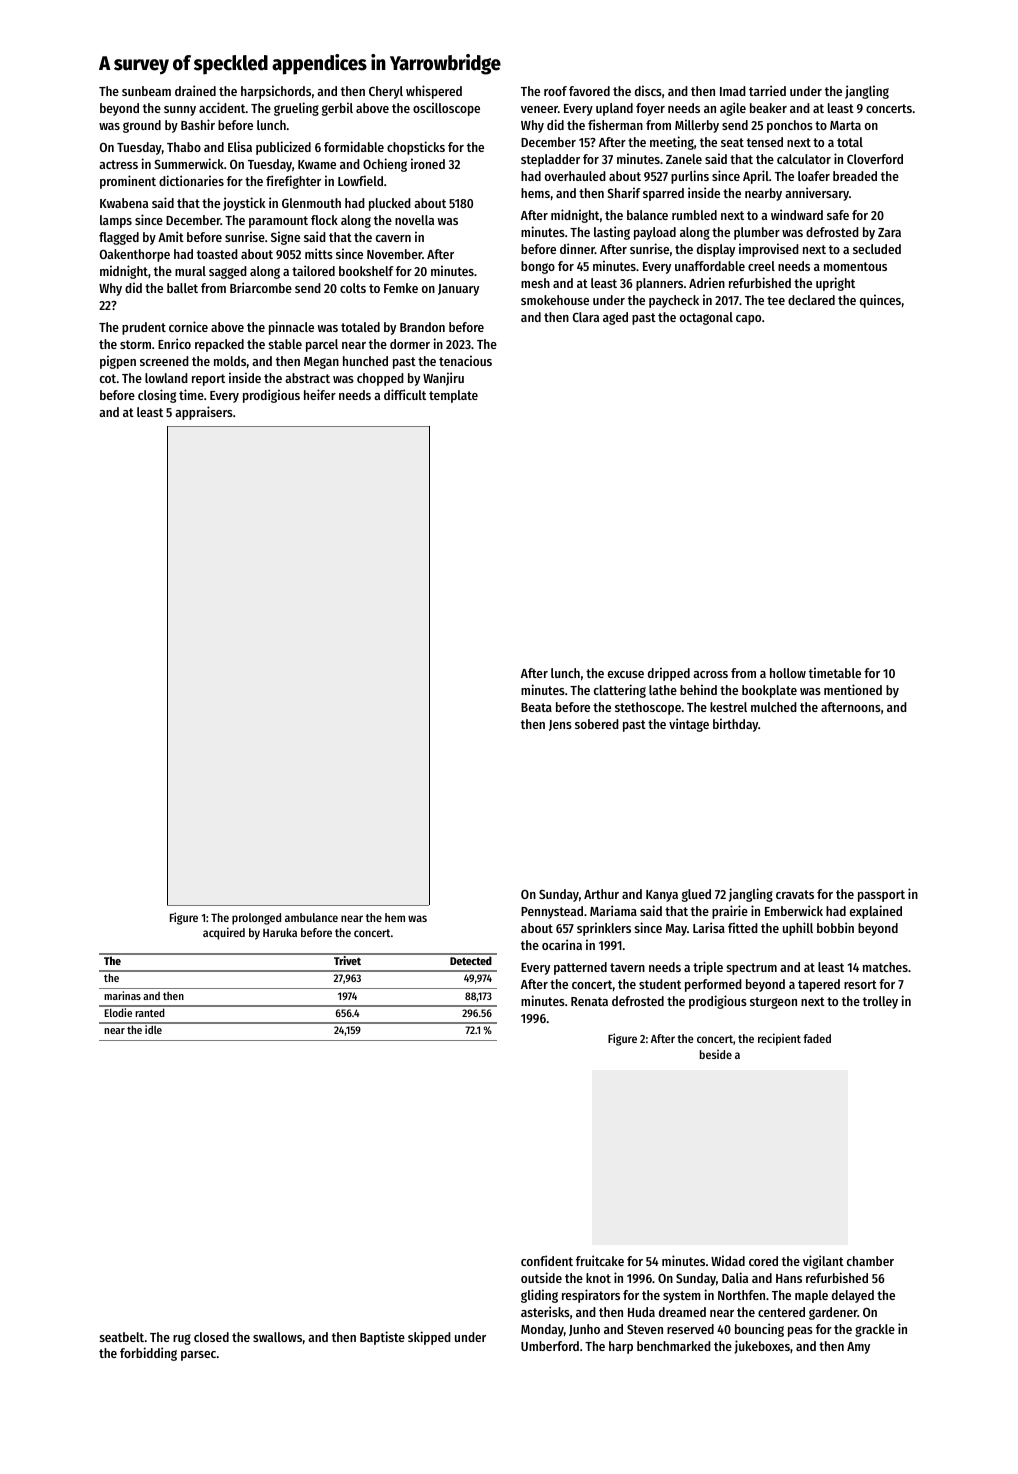  Describe the element at coordinates (211, 1337) in the screenshot. I see `closed` at that location.
